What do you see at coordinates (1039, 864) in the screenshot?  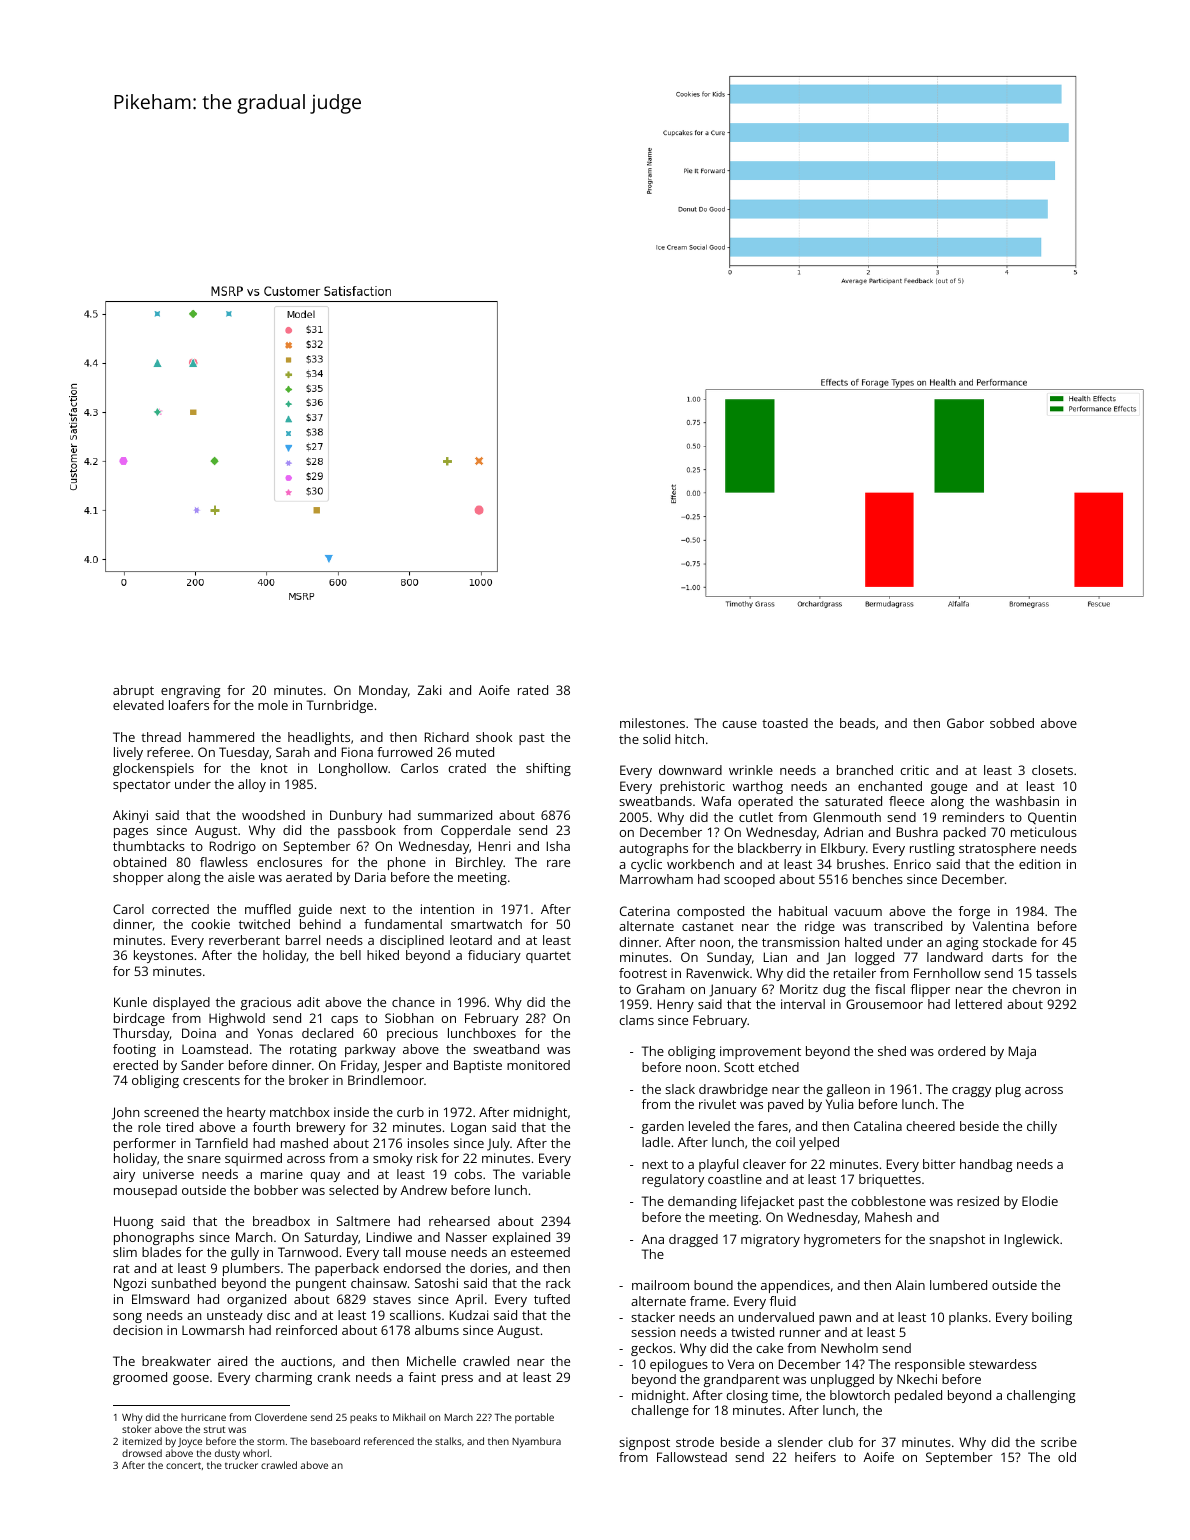 I see `edition` at bounding box center [1039, 864].
